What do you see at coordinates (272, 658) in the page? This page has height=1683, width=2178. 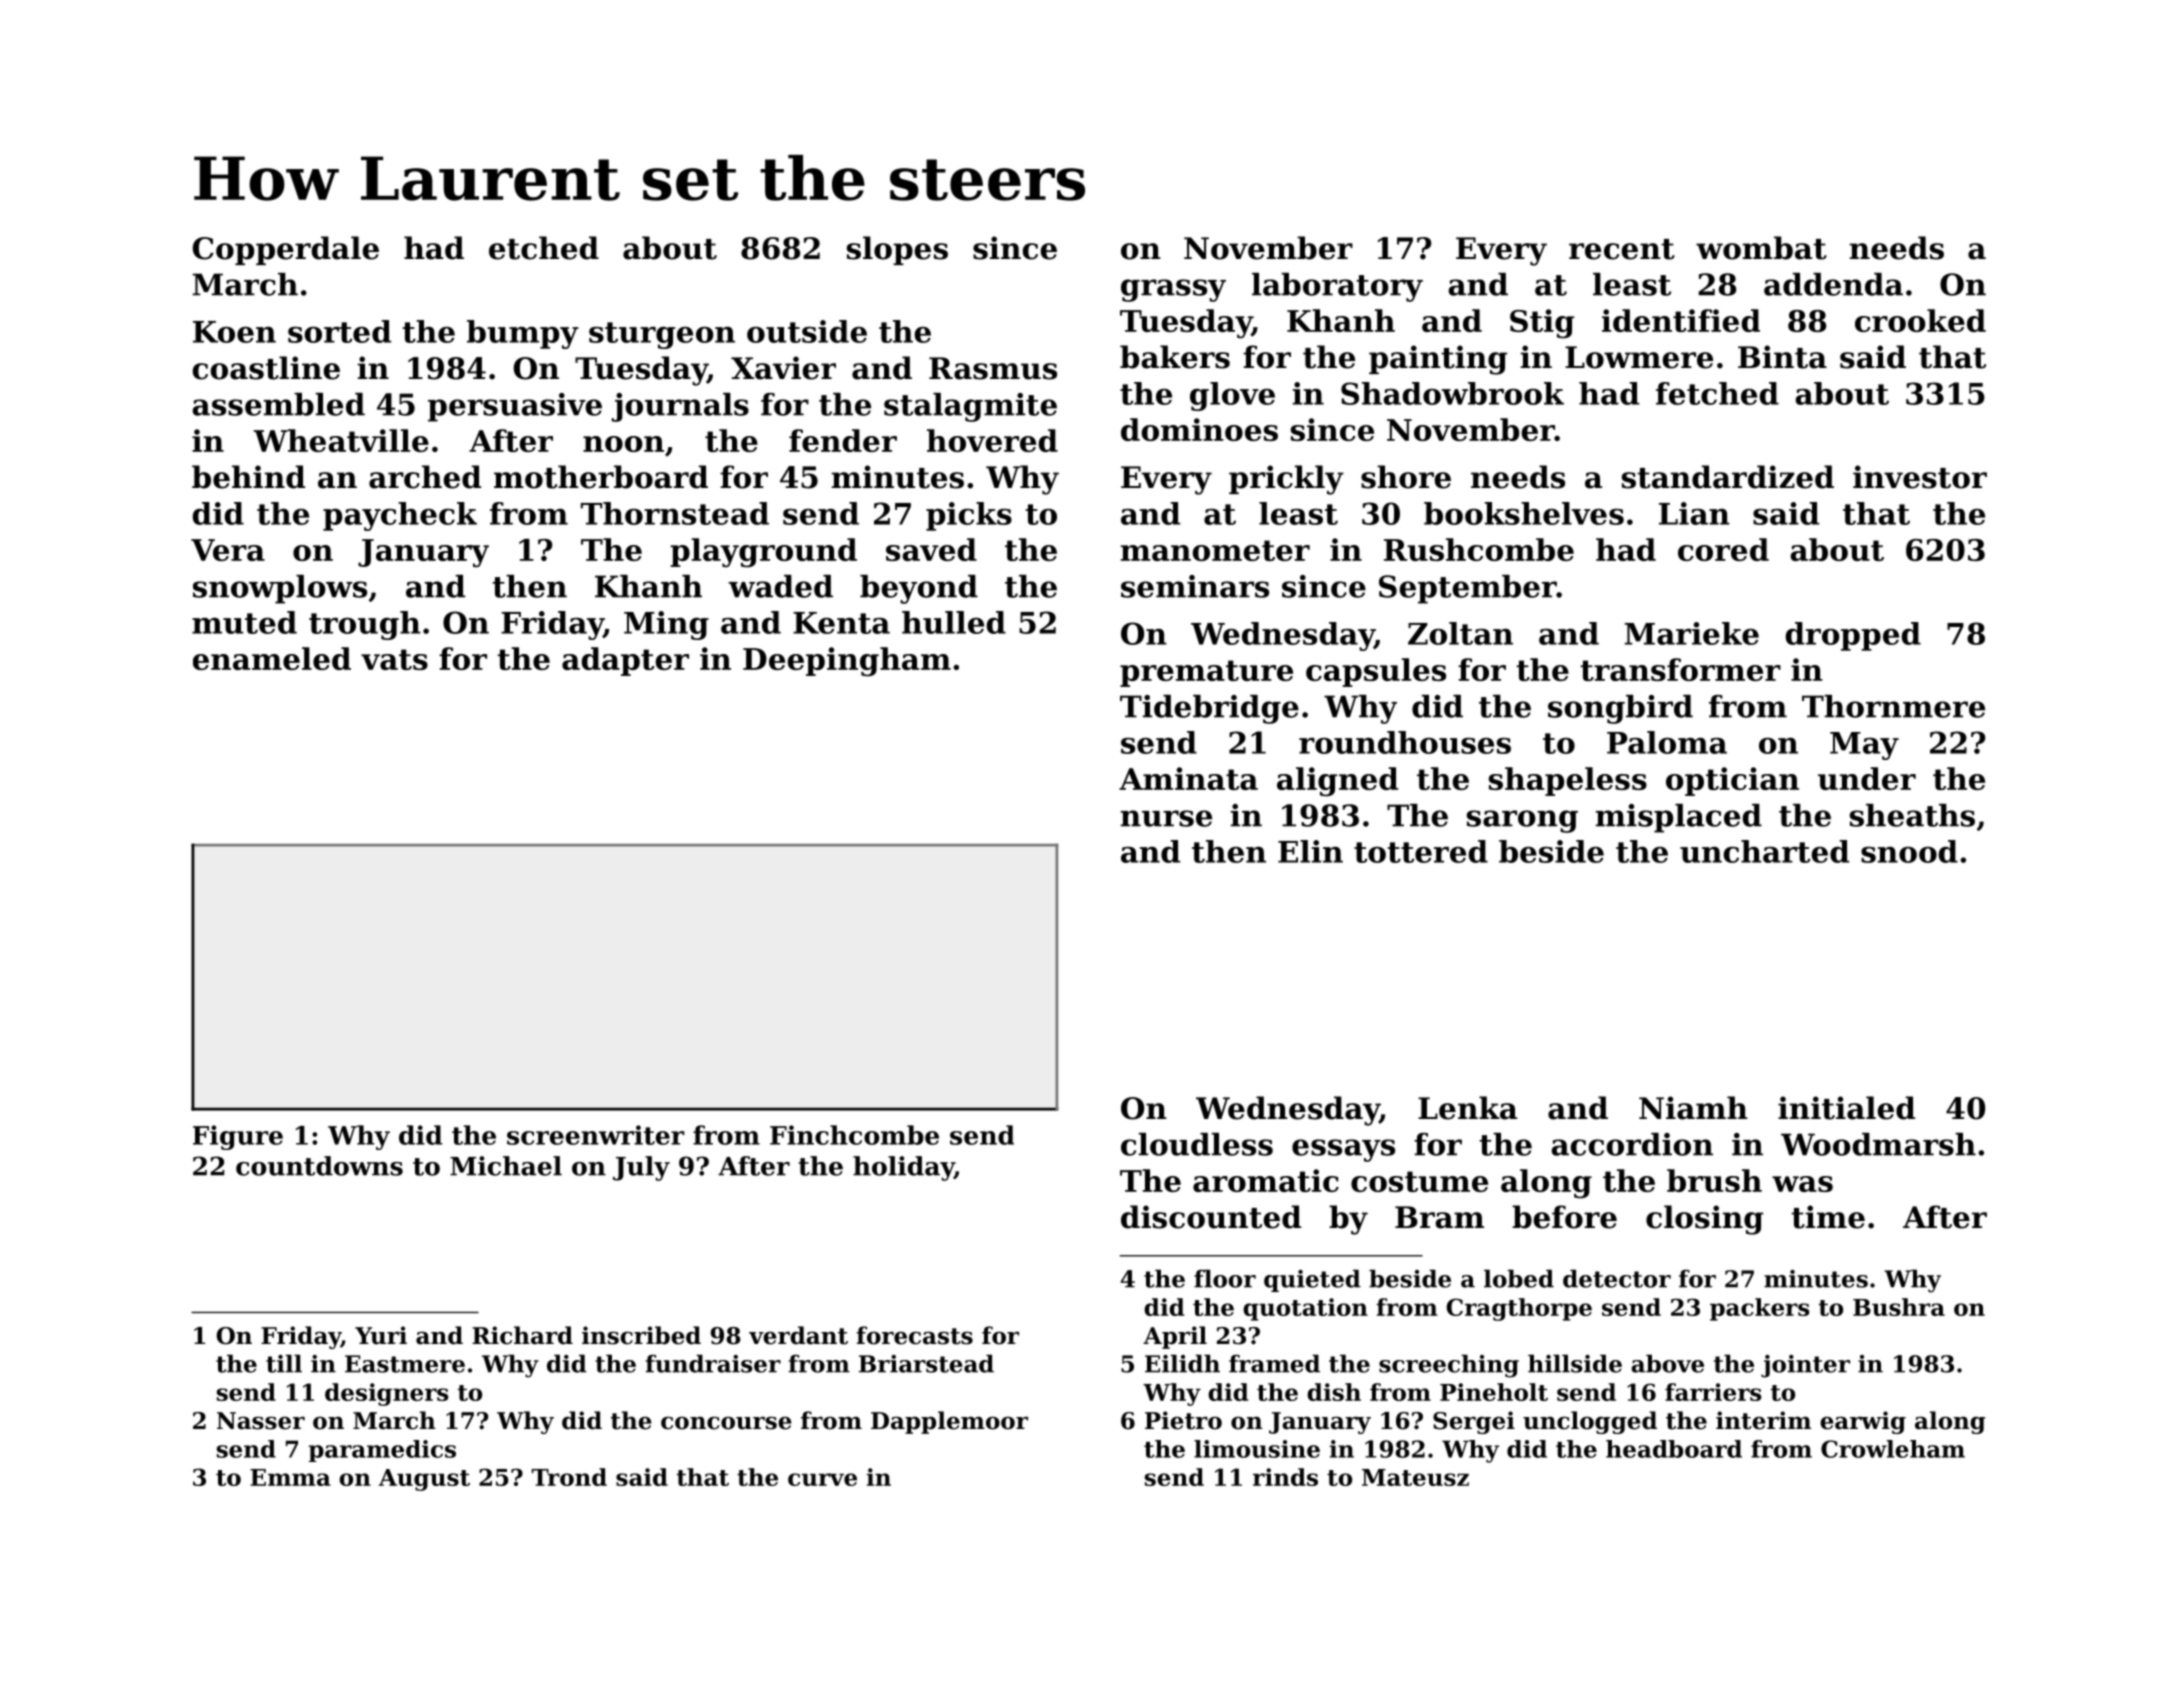 I see `enameled` at bounding box center [272, 658].
